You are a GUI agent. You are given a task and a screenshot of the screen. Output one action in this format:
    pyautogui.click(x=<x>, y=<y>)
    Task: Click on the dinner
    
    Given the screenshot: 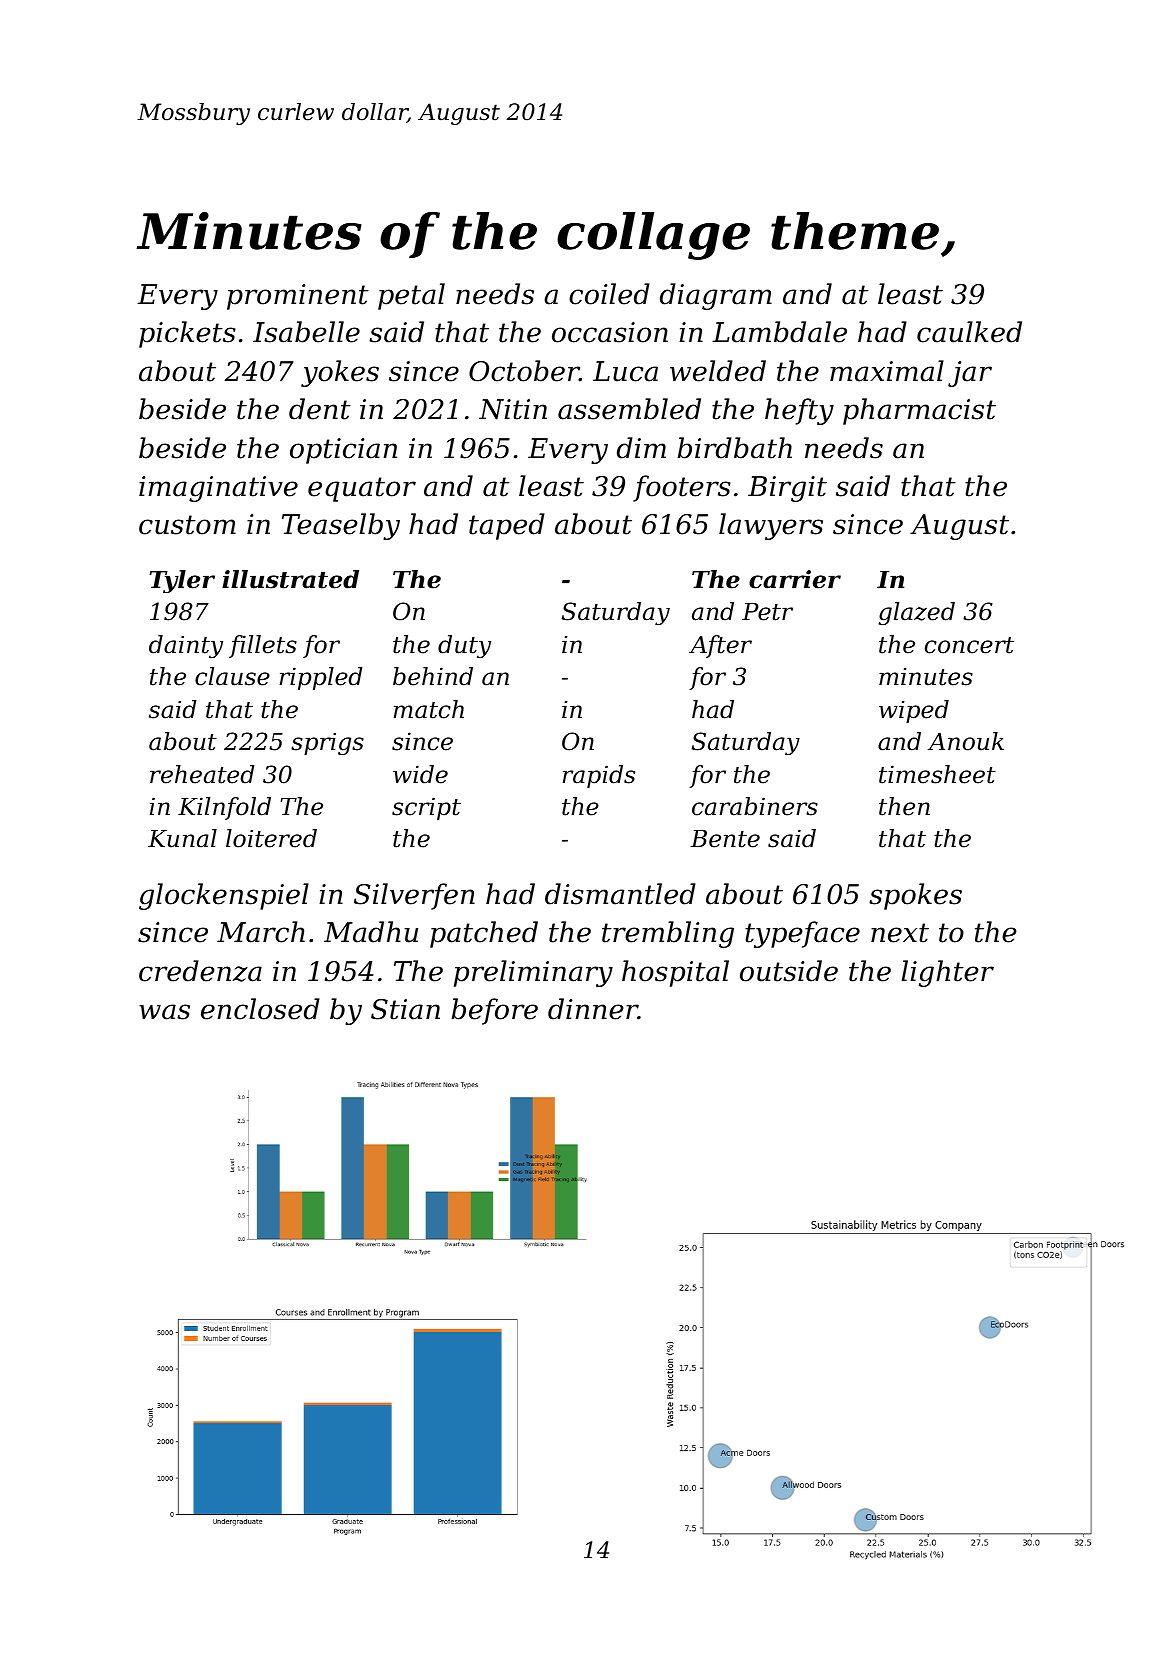 What is the action you would take?
    pyautogui.click(x=593, y=1009)
